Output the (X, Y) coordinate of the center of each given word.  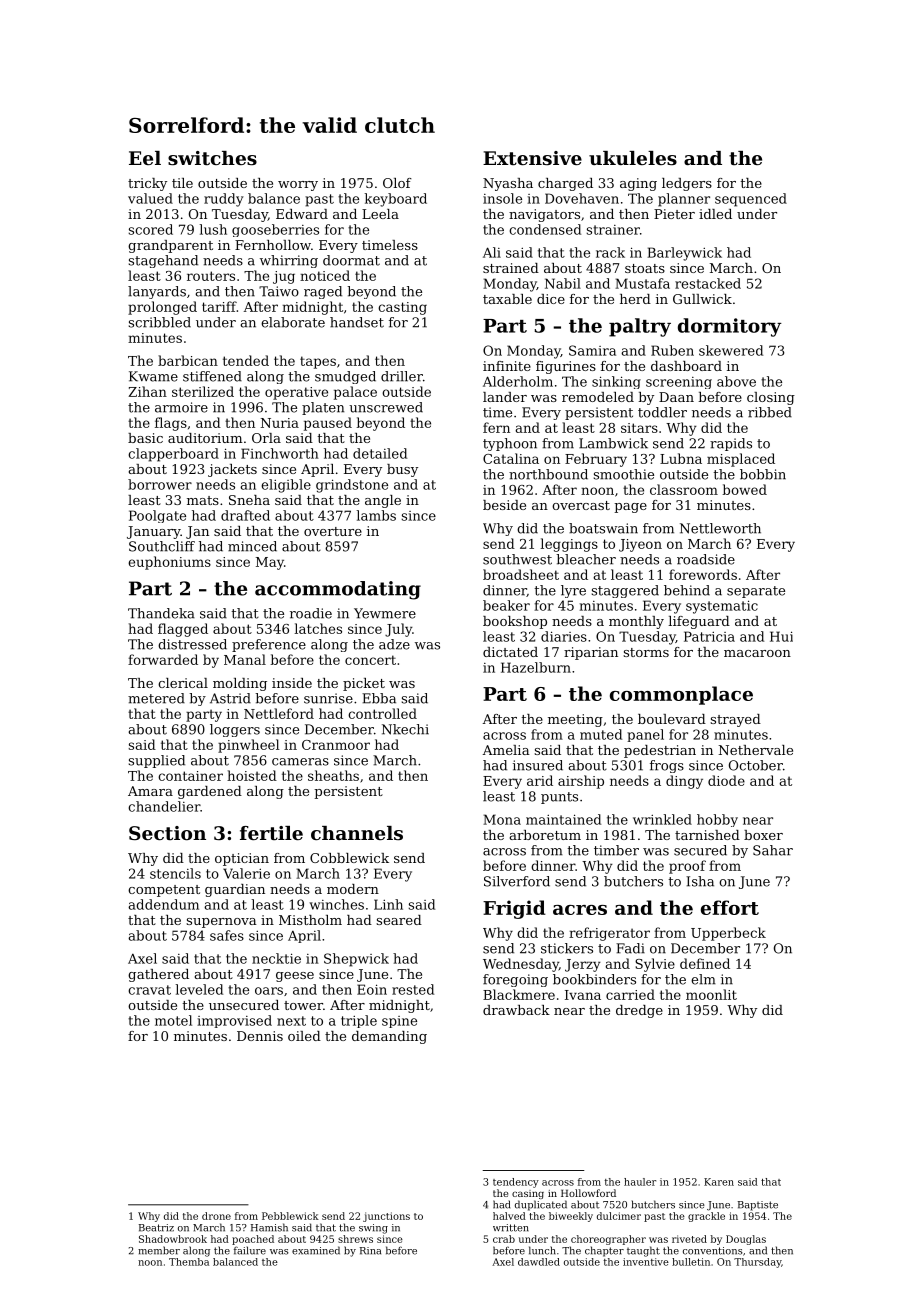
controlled (382, 713)
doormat (351, 260)
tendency (516, 1183)
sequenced (751, 200)
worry (298, 186)
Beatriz (156, 1228)
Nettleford (279, 713)
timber (616, 850)
